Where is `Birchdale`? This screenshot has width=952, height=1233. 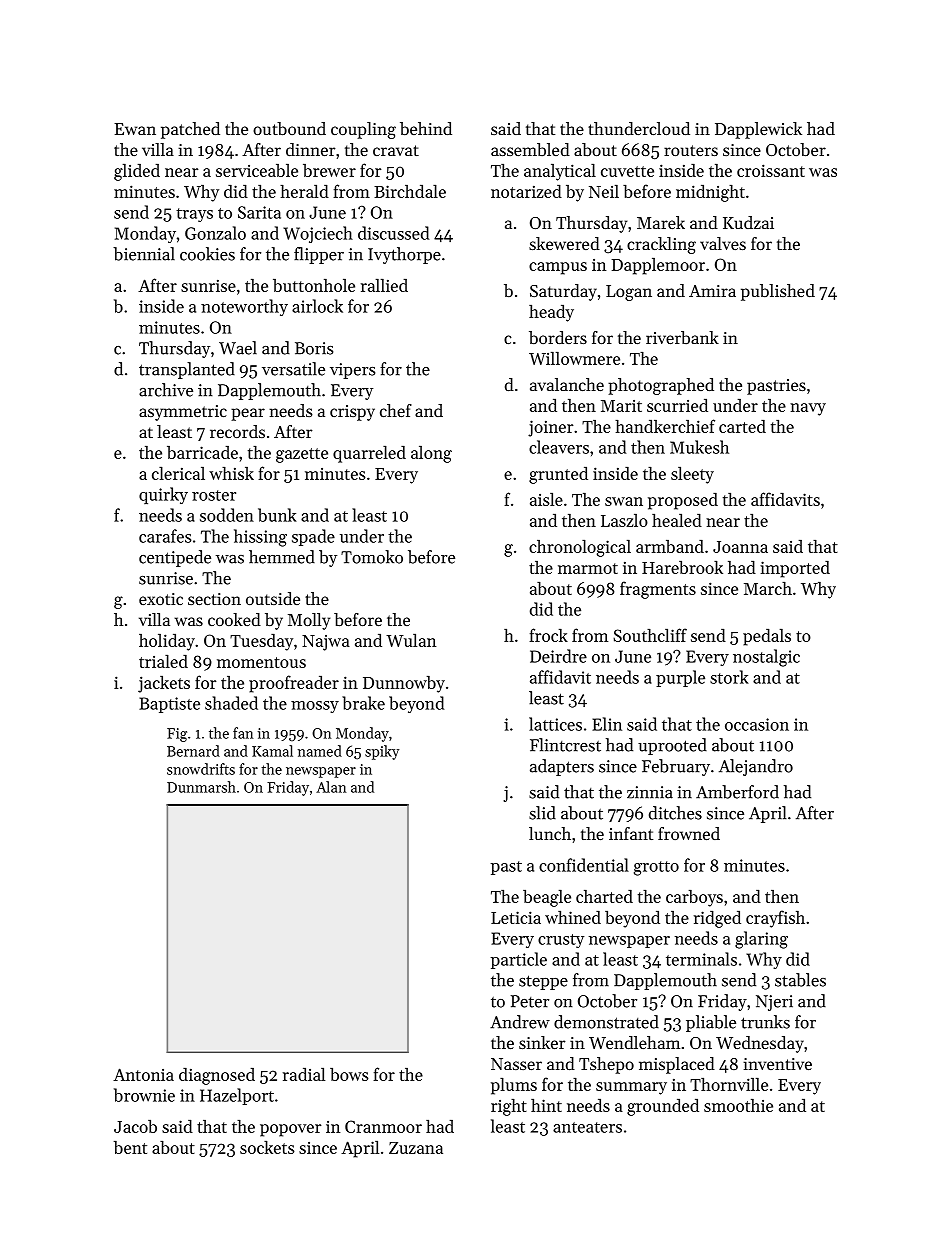
Birchdale is located at coordinates (410, 191).
